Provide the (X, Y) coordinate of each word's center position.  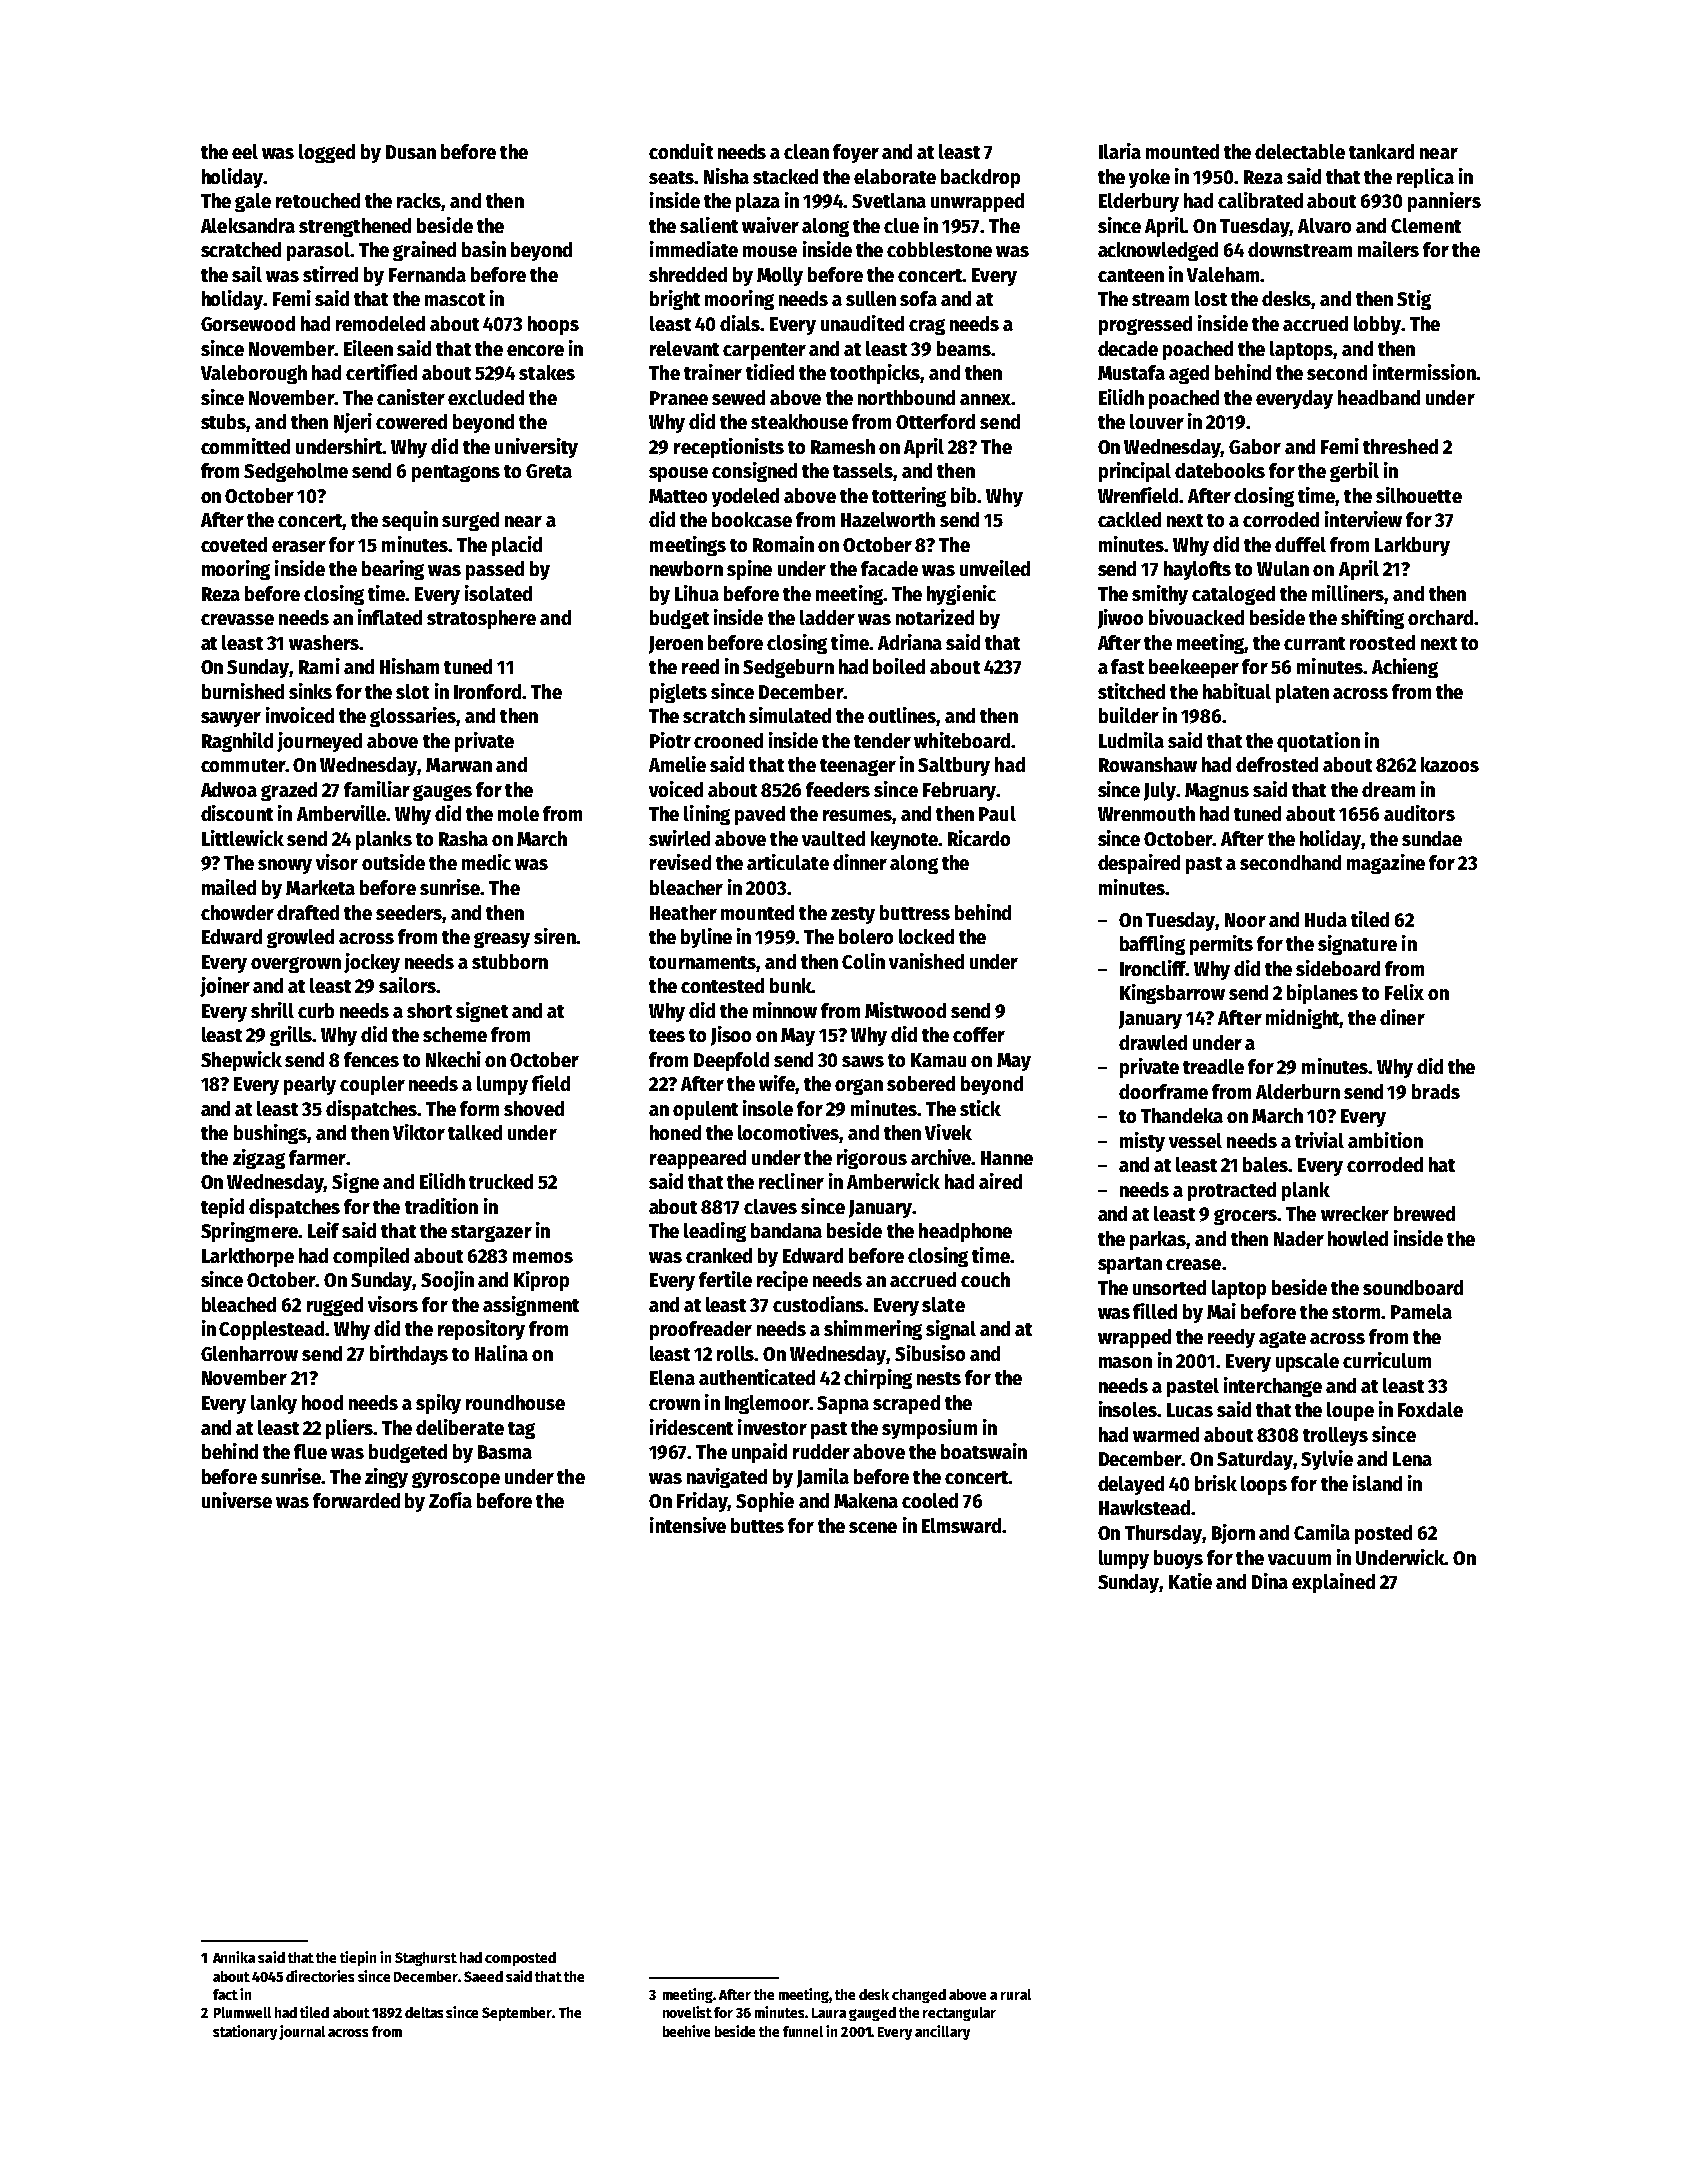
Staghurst (426, 1959)
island (1377, 1483)
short (429, 1010)
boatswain (984, 1451)
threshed (1400, 446)
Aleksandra (248, 225)
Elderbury (1139, 202)
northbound (906, 397)
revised (680, 862)
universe (237, 1500)
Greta (549, 471)
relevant (684, 348)
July (1160, 791)
